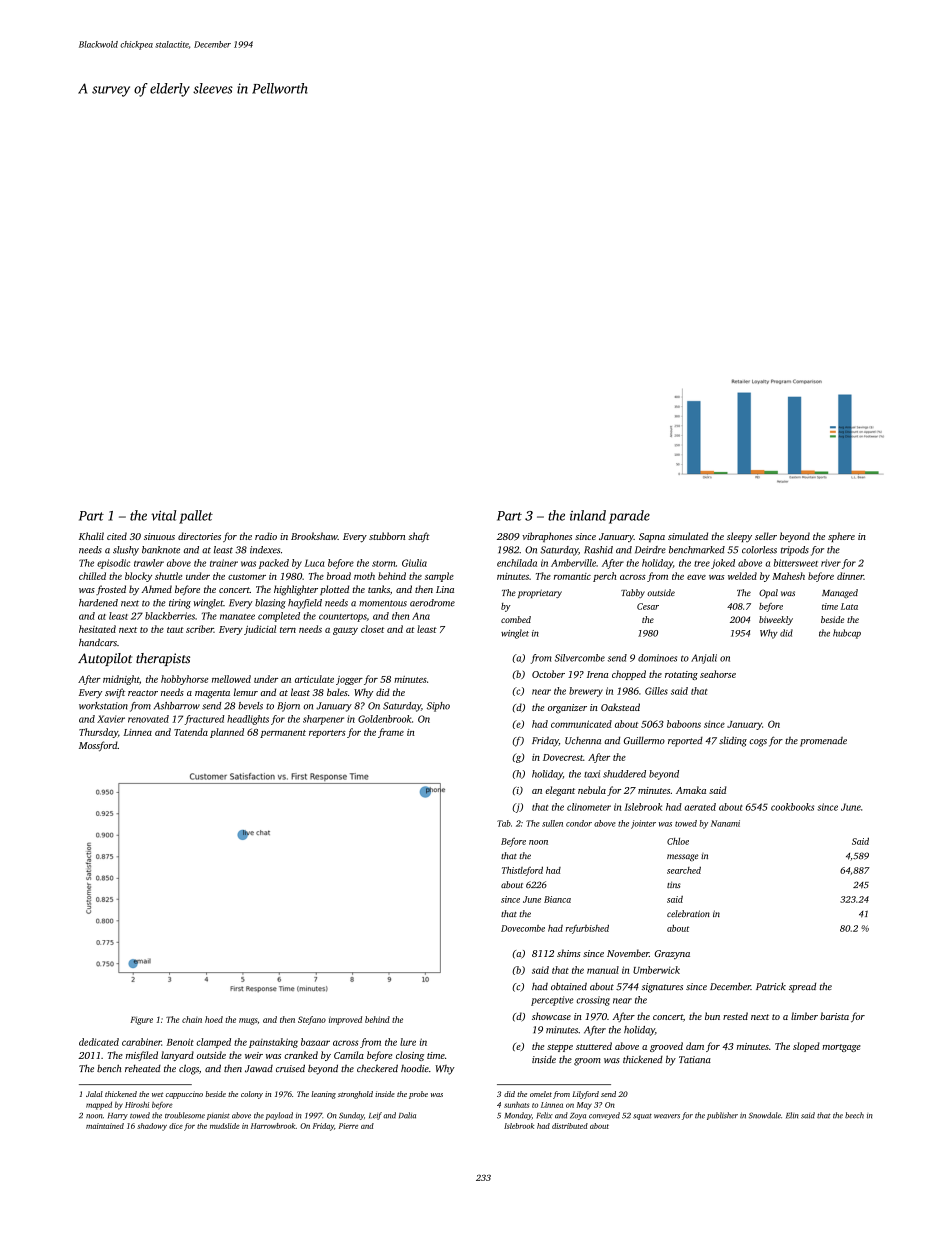 This page has height=1233, width=952. I want to click on Tatenda, so click(191, 732).
